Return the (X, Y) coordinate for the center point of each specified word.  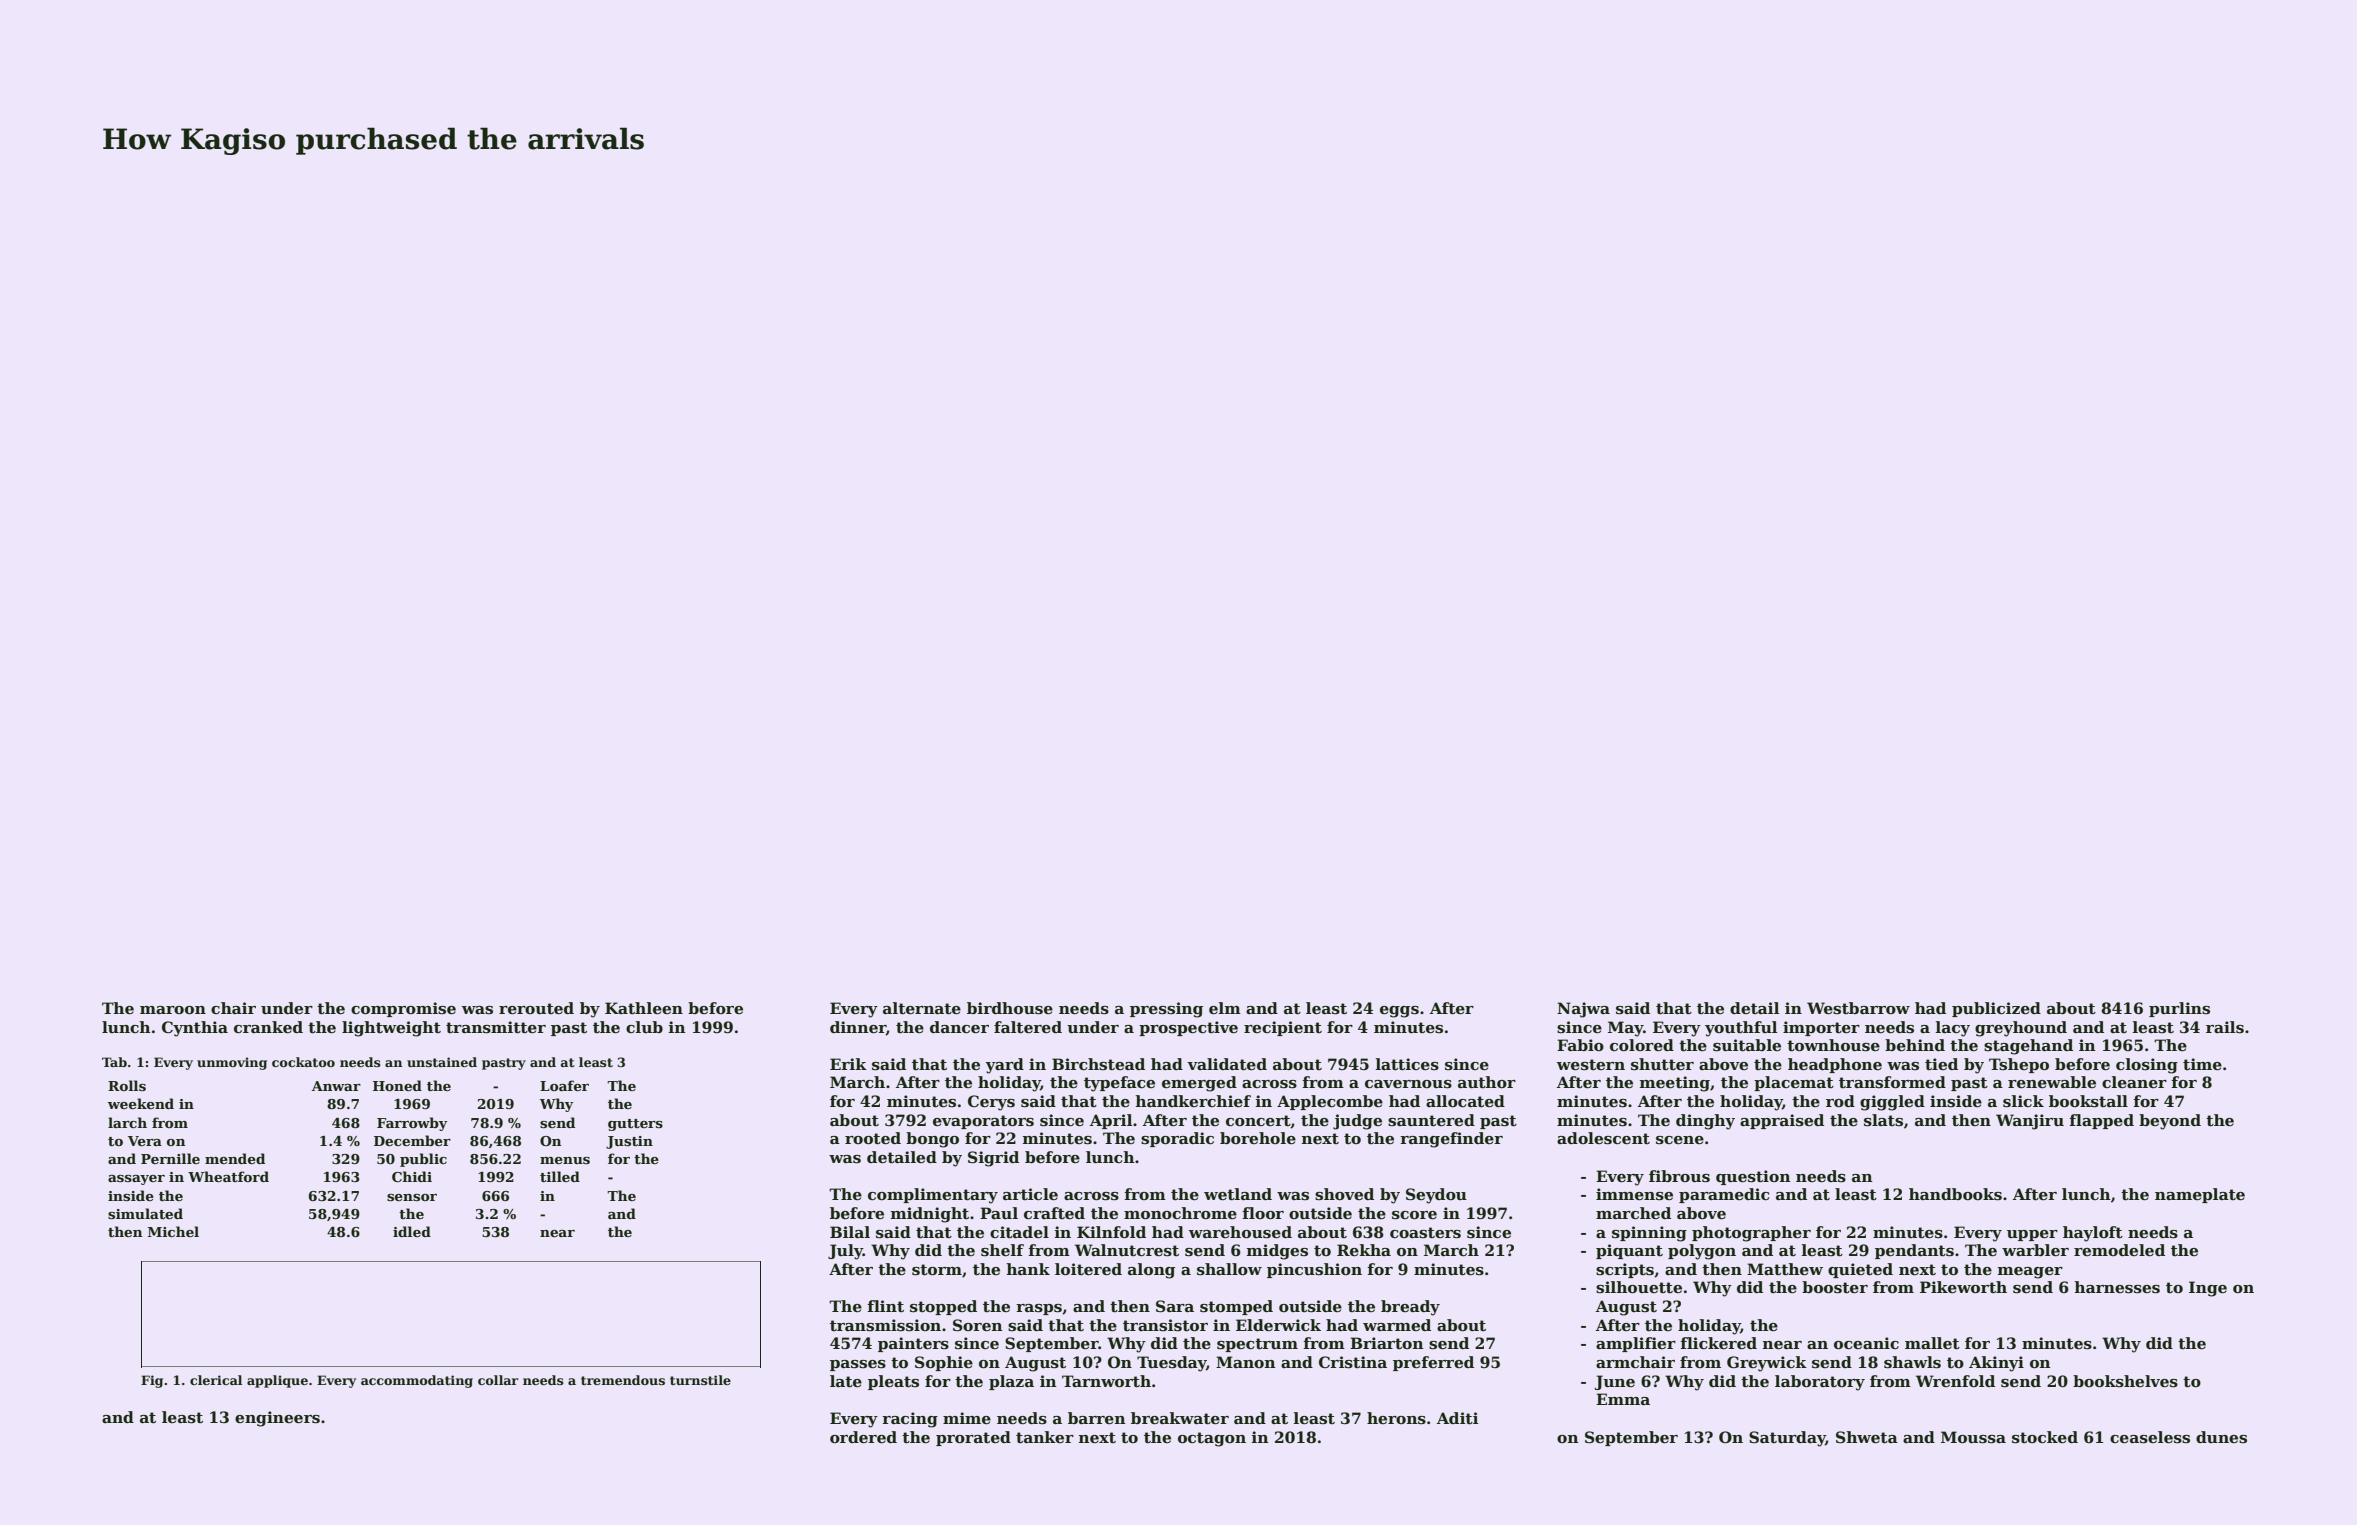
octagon (1212, 1439)
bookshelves (2125, 1381)
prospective (1188, 1028)
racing (910, 1420)
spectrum (1257, 1345)
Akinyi (1996, 1364)
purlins (2179, 1009)
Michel (173, 1231)
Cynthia (195, 1029)
